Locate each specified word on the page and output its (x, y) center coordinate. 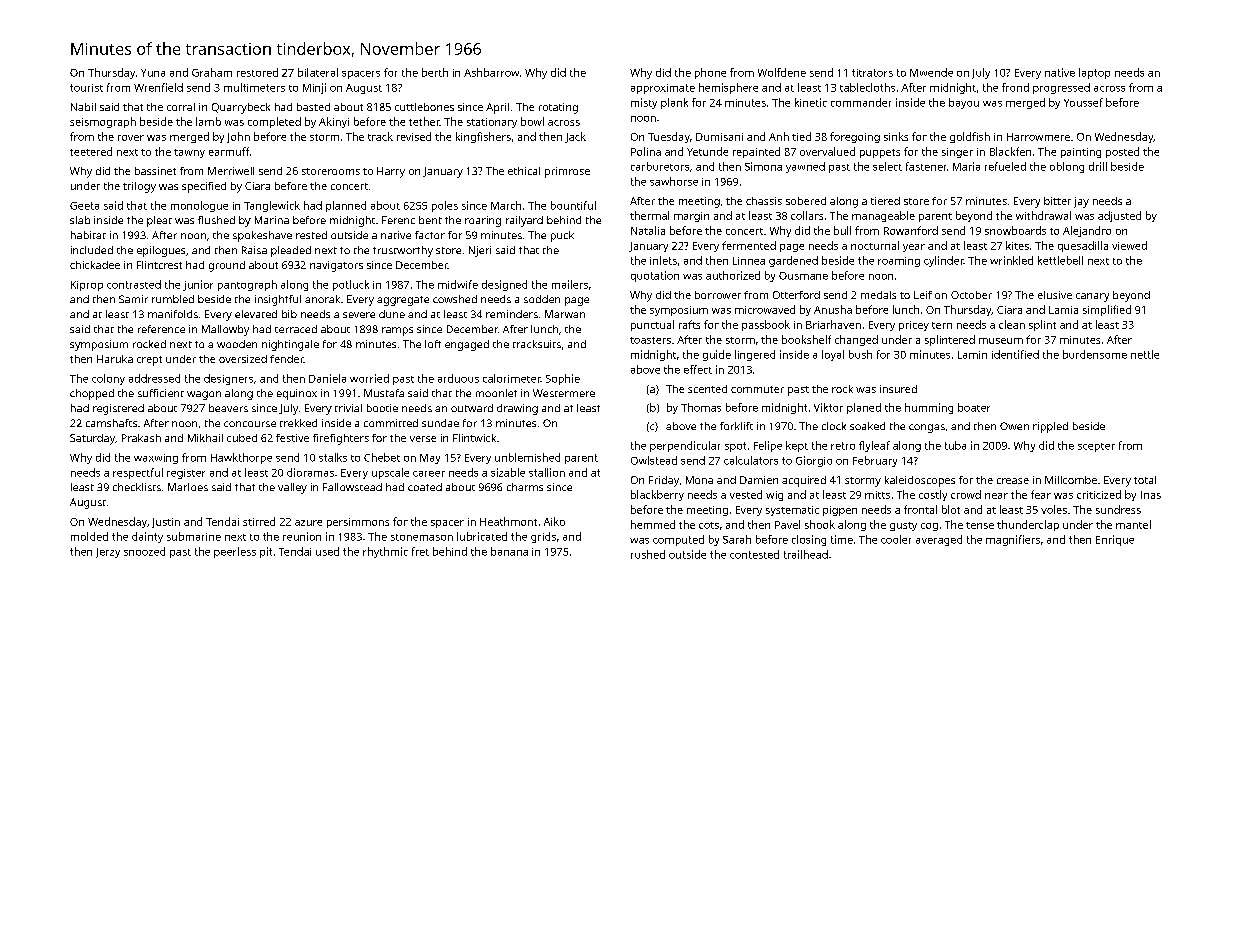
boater (974, 407)
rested (311, 235)
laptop (1094, 73)
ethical (524, 171)
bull (842, 230)
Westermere (564, 393)
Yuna (153, 73)
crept (149, 361)
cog (929, 527)
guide (717, 355)
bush (860, 354)
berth (435, 72)
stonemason (422, 537)
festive (292, 438)
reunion (302, 536)
